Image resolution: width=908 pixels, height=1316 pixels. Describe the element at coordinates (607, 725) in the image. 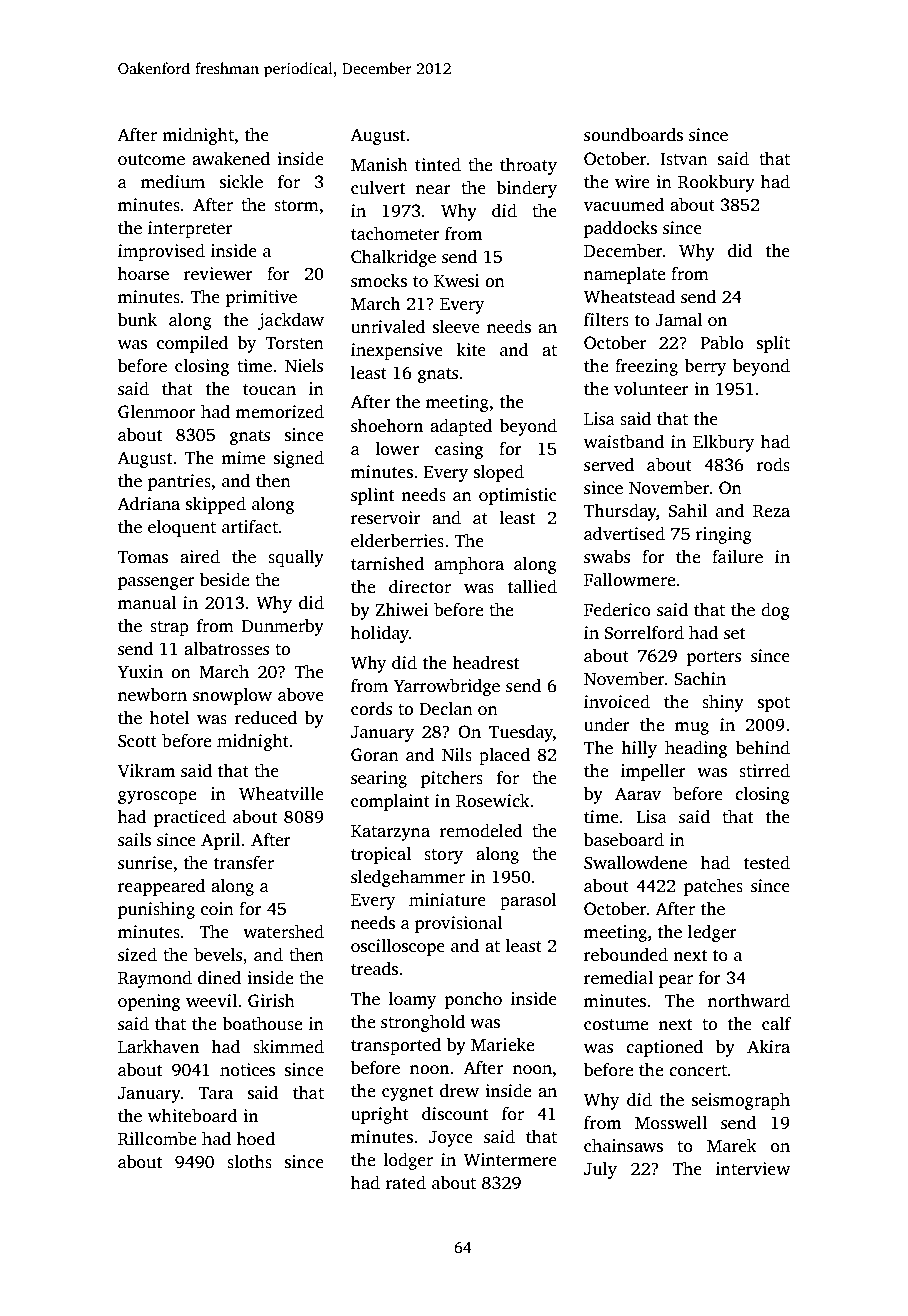

I see `under` at that location.
